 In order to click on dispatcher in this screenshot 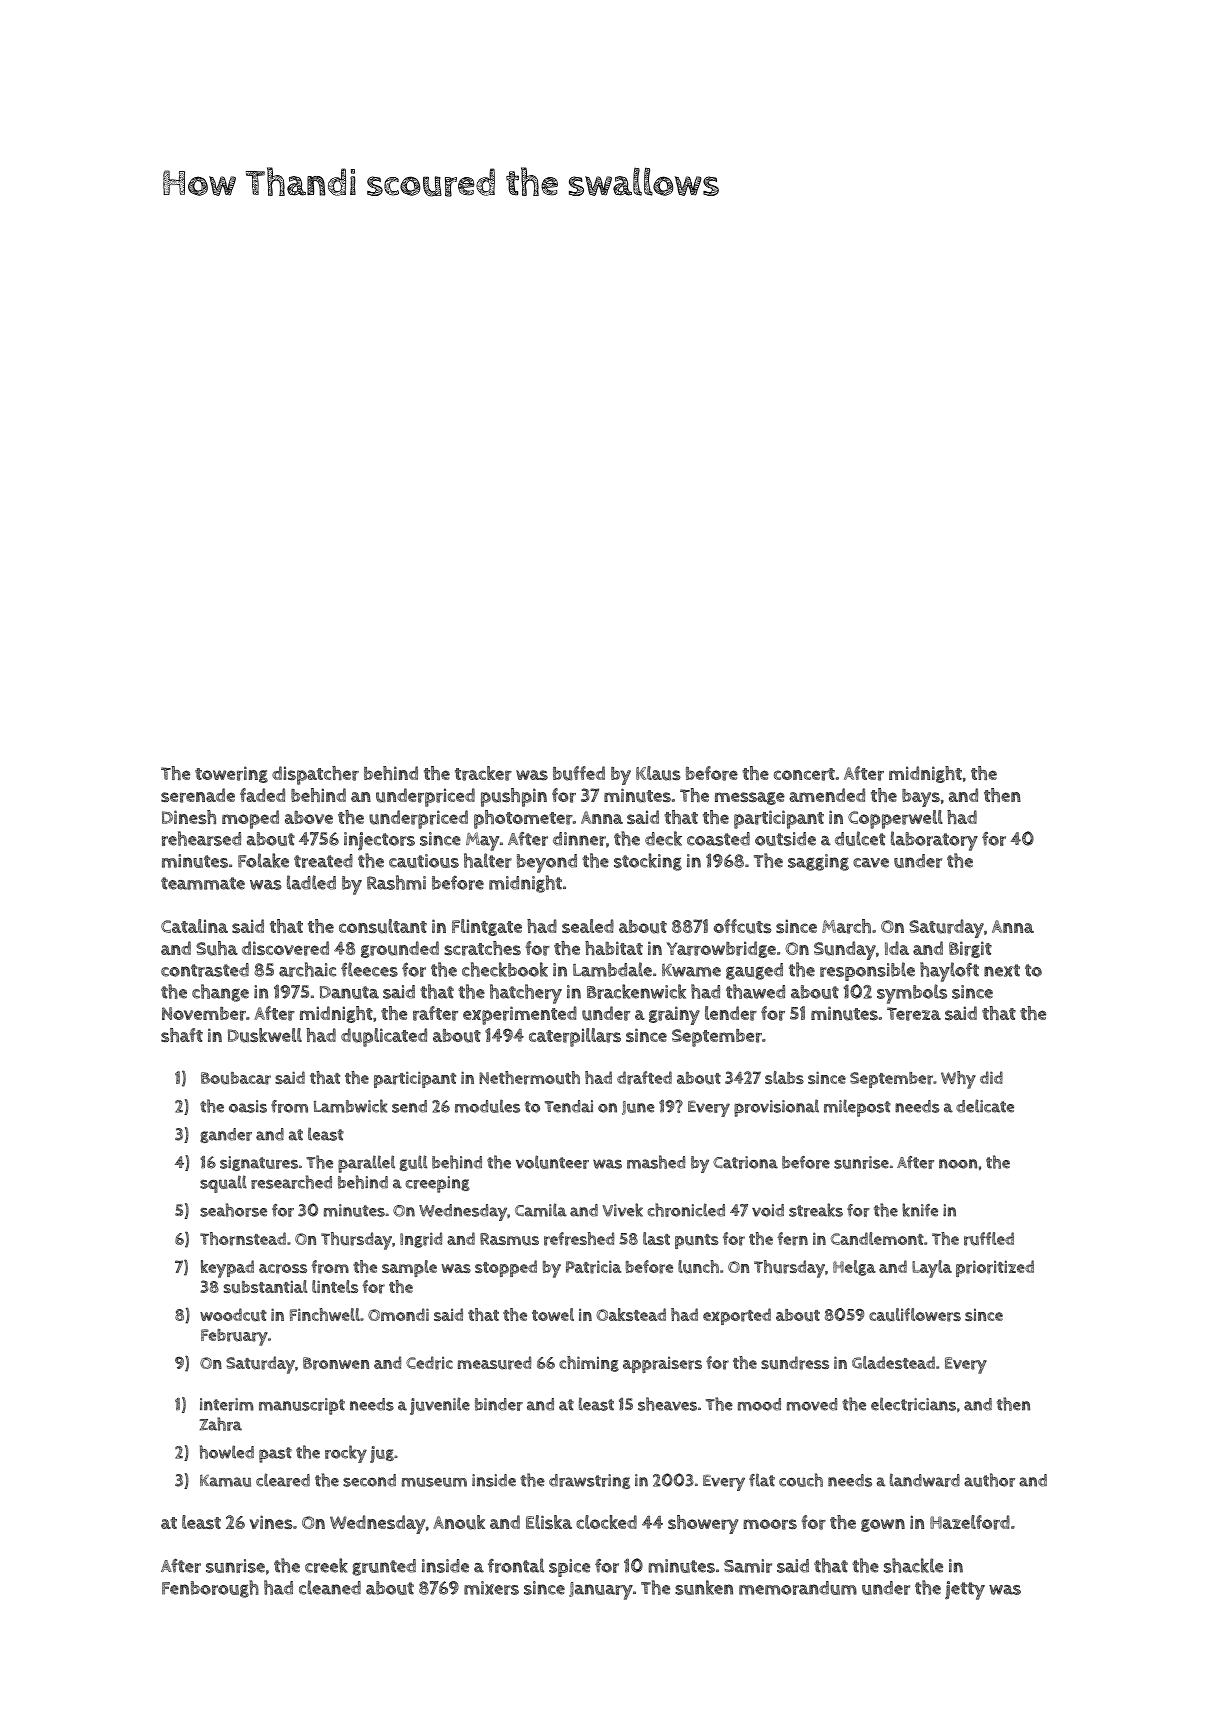, I will do `click(315, 775)`.
